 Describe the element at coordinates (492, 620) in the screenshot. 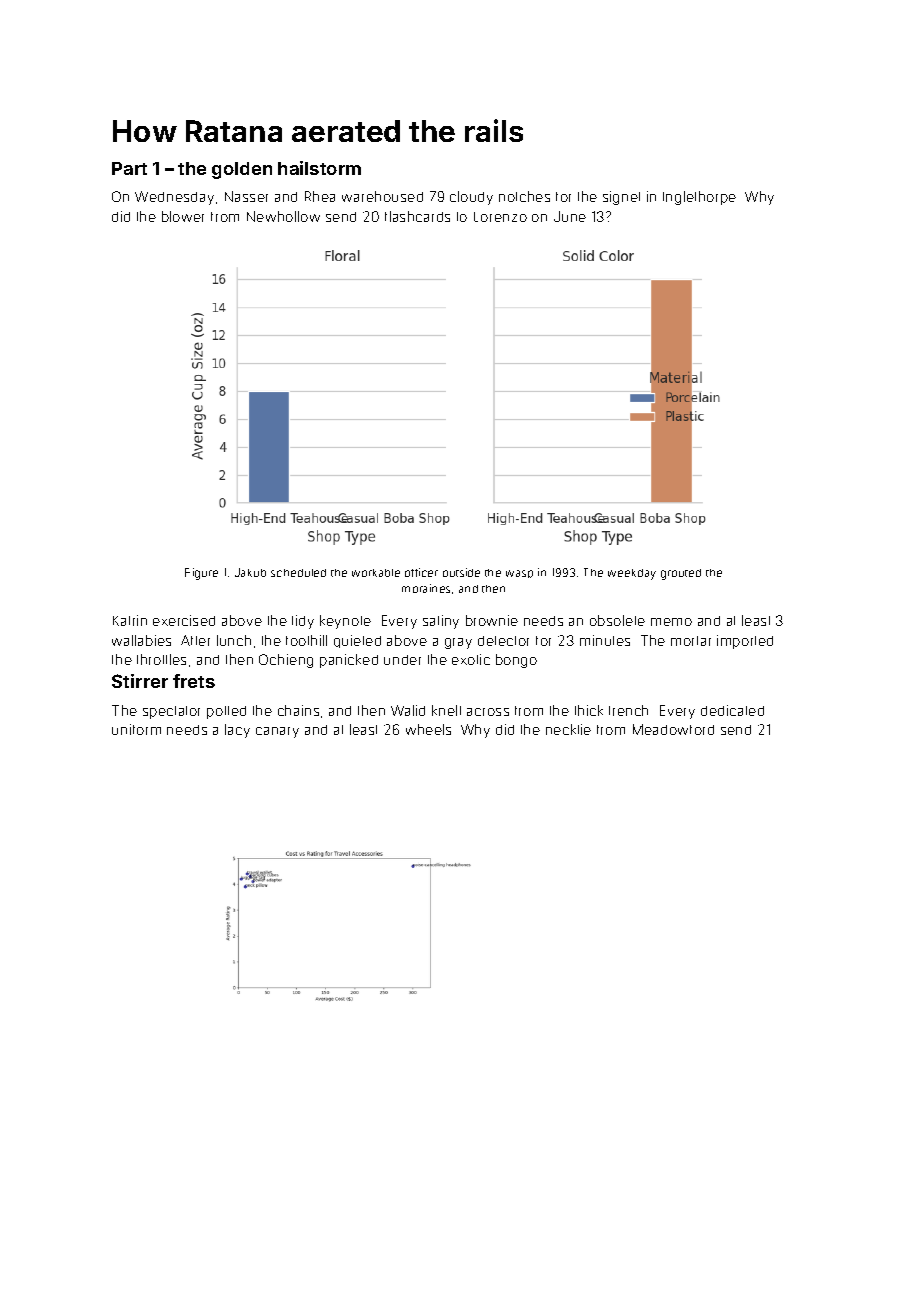

I see `brownie` at that location.
